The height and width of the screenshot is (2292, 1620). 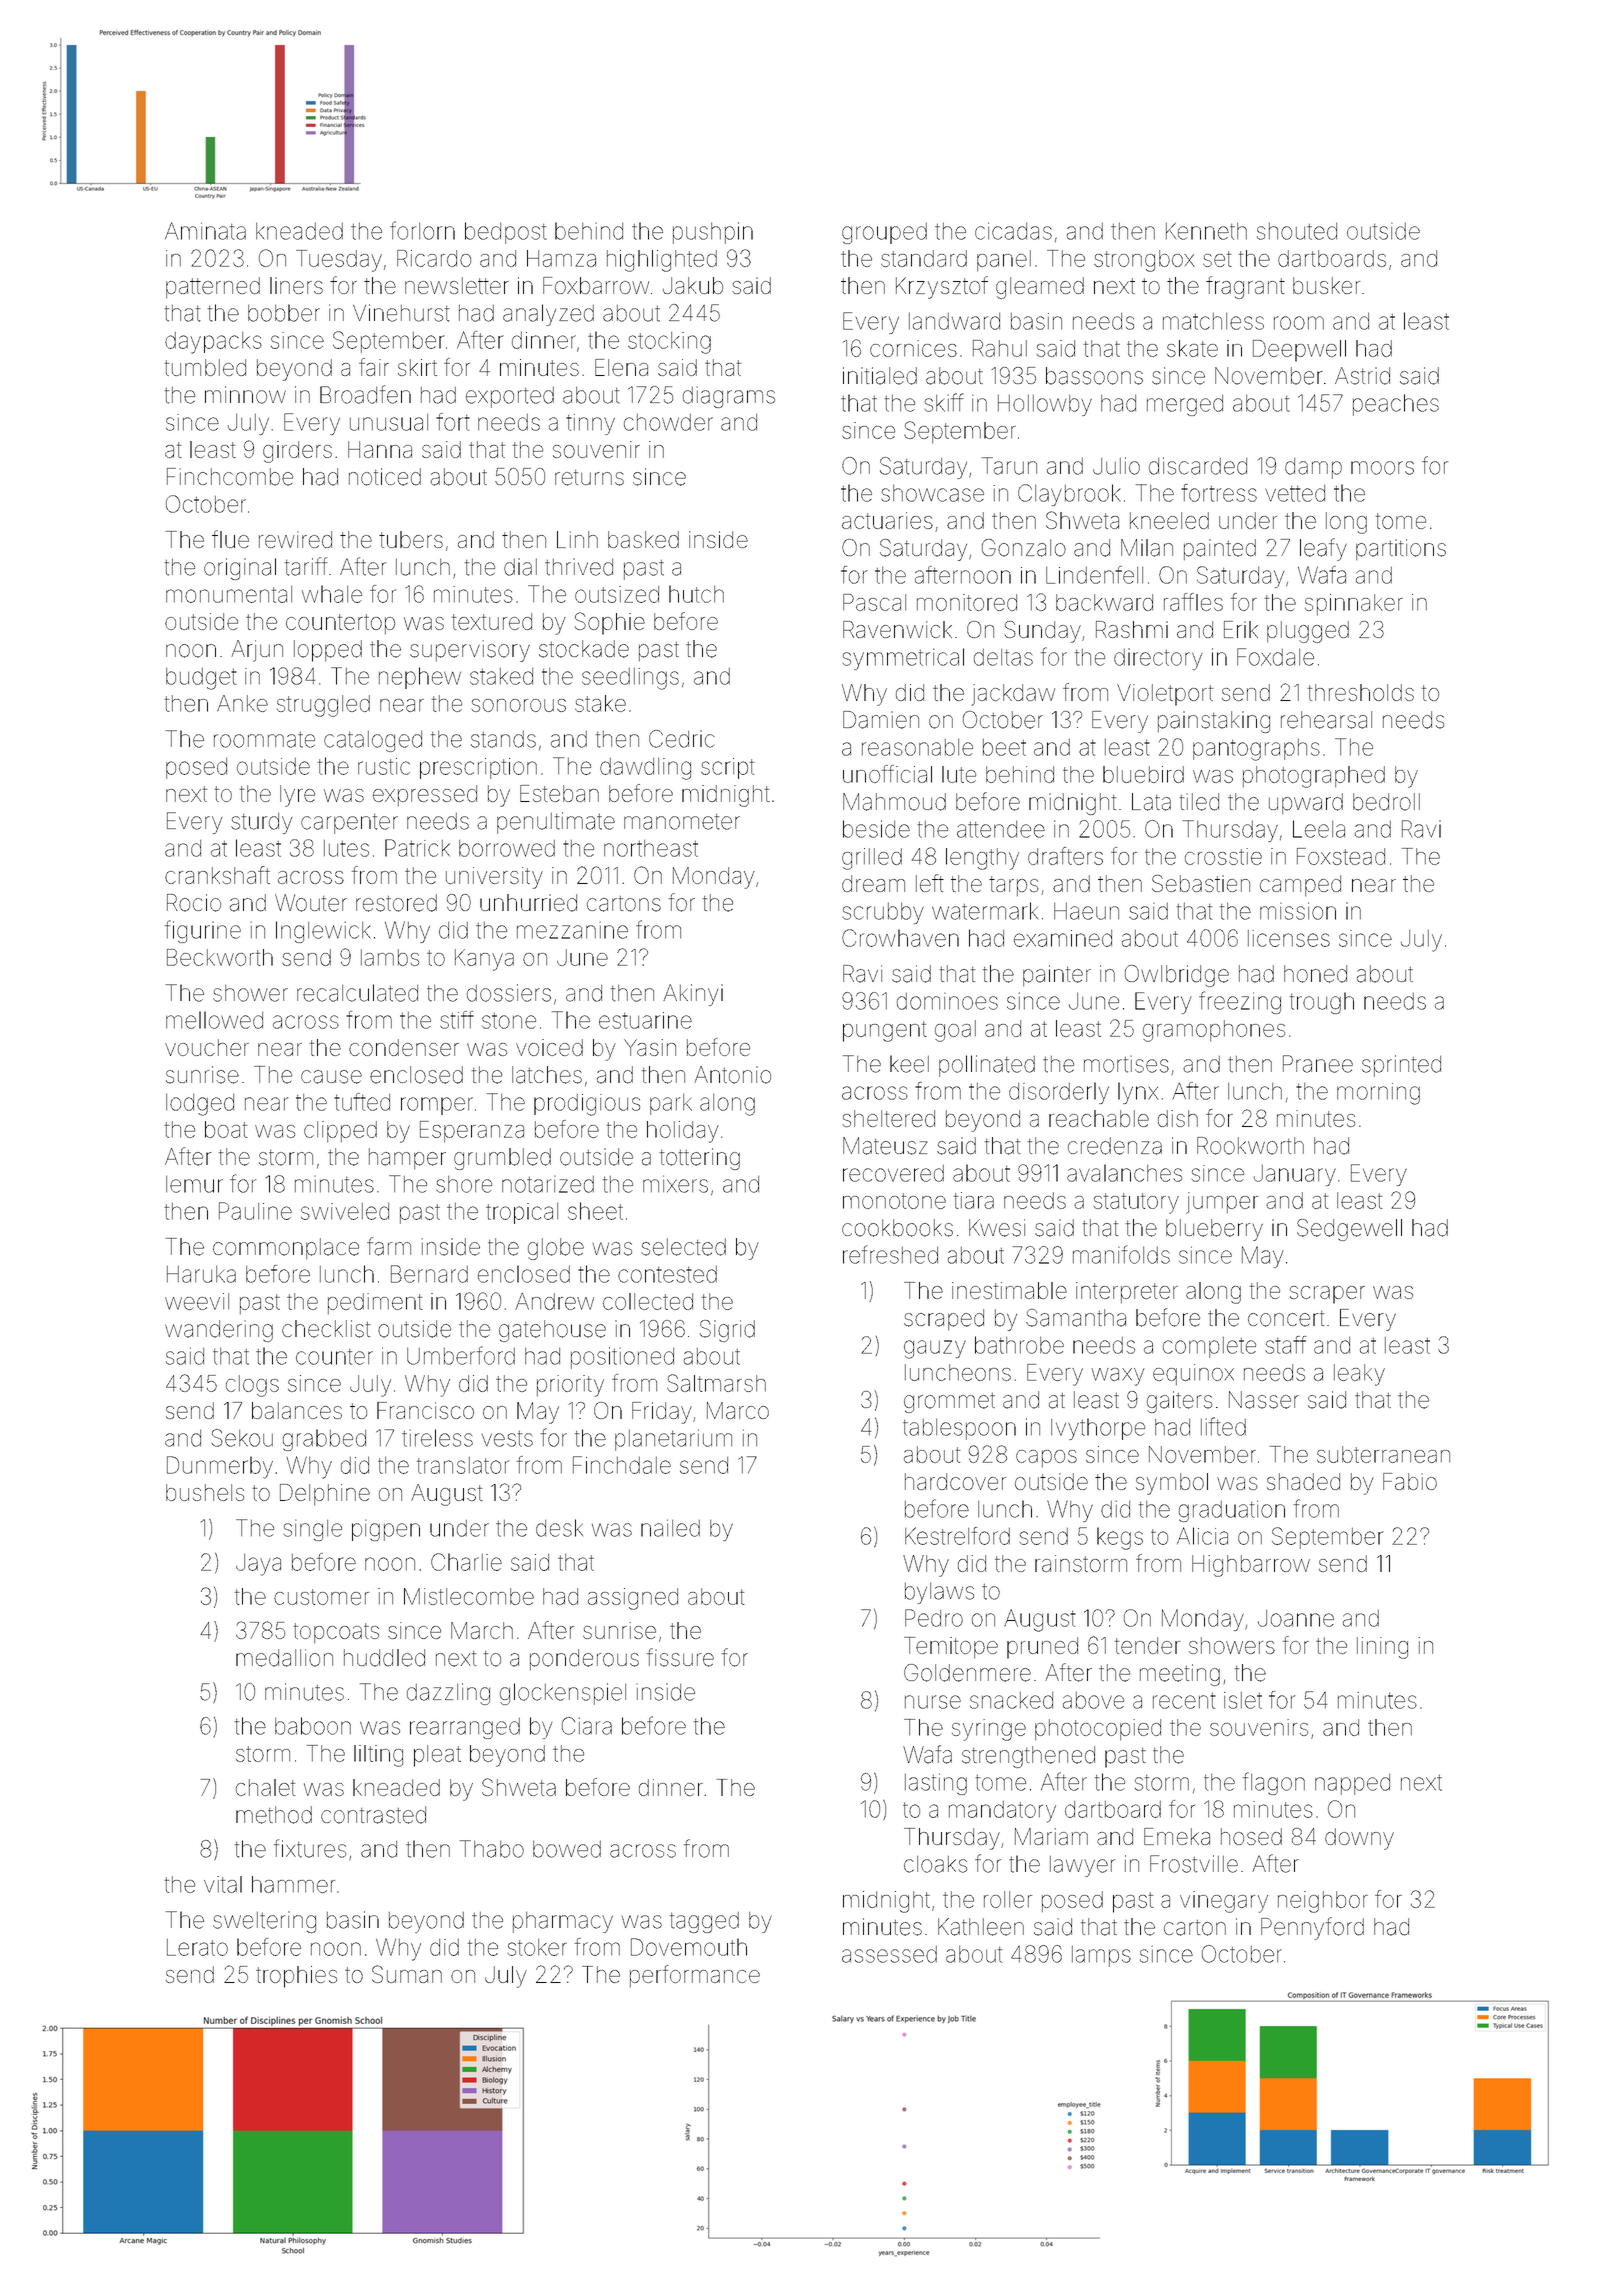 What do you see at coordinates (223, 1884) in the screenshot?
I see `vital` at bounding box center [223, 1884].
